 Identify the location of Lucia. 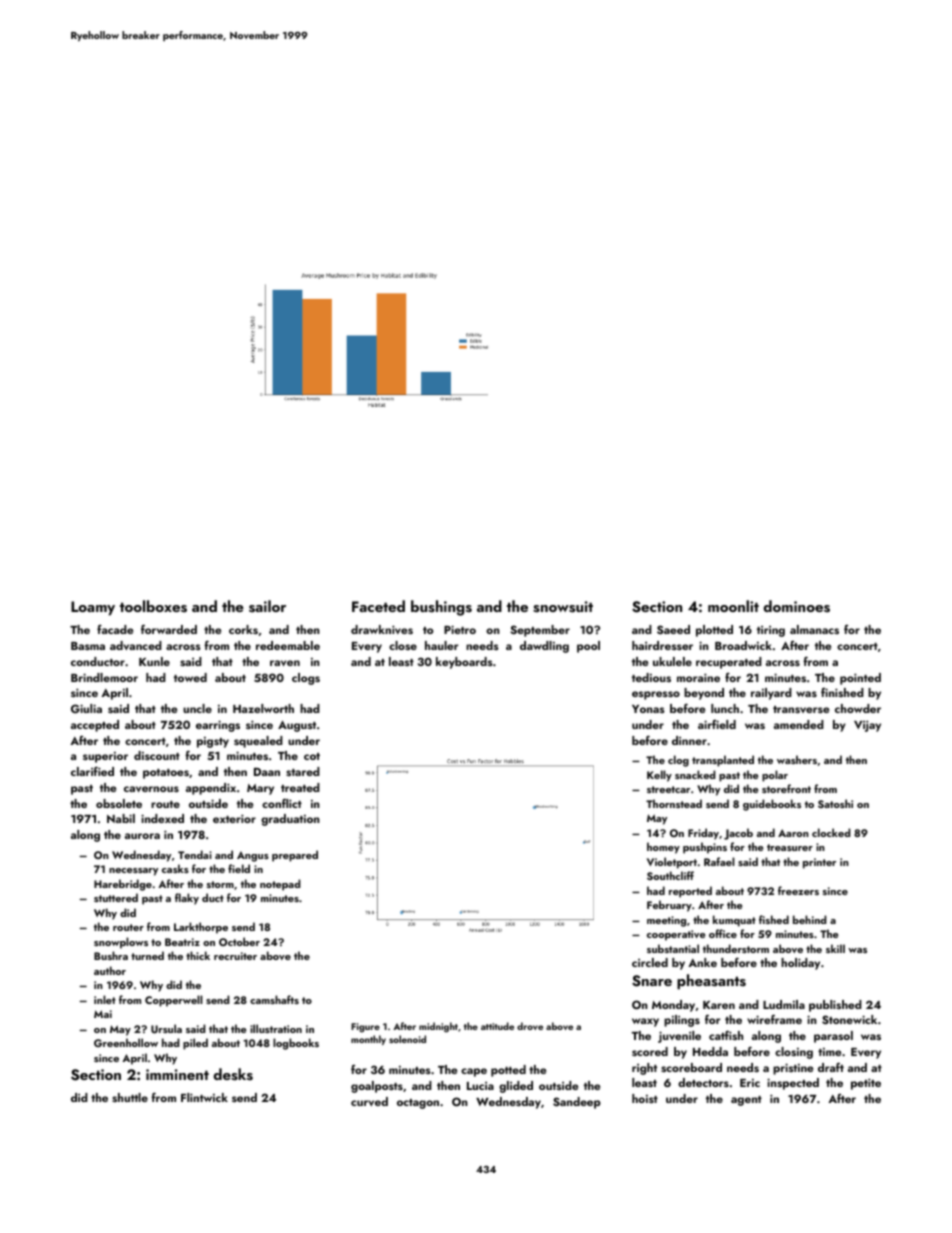
(480, 1086).
